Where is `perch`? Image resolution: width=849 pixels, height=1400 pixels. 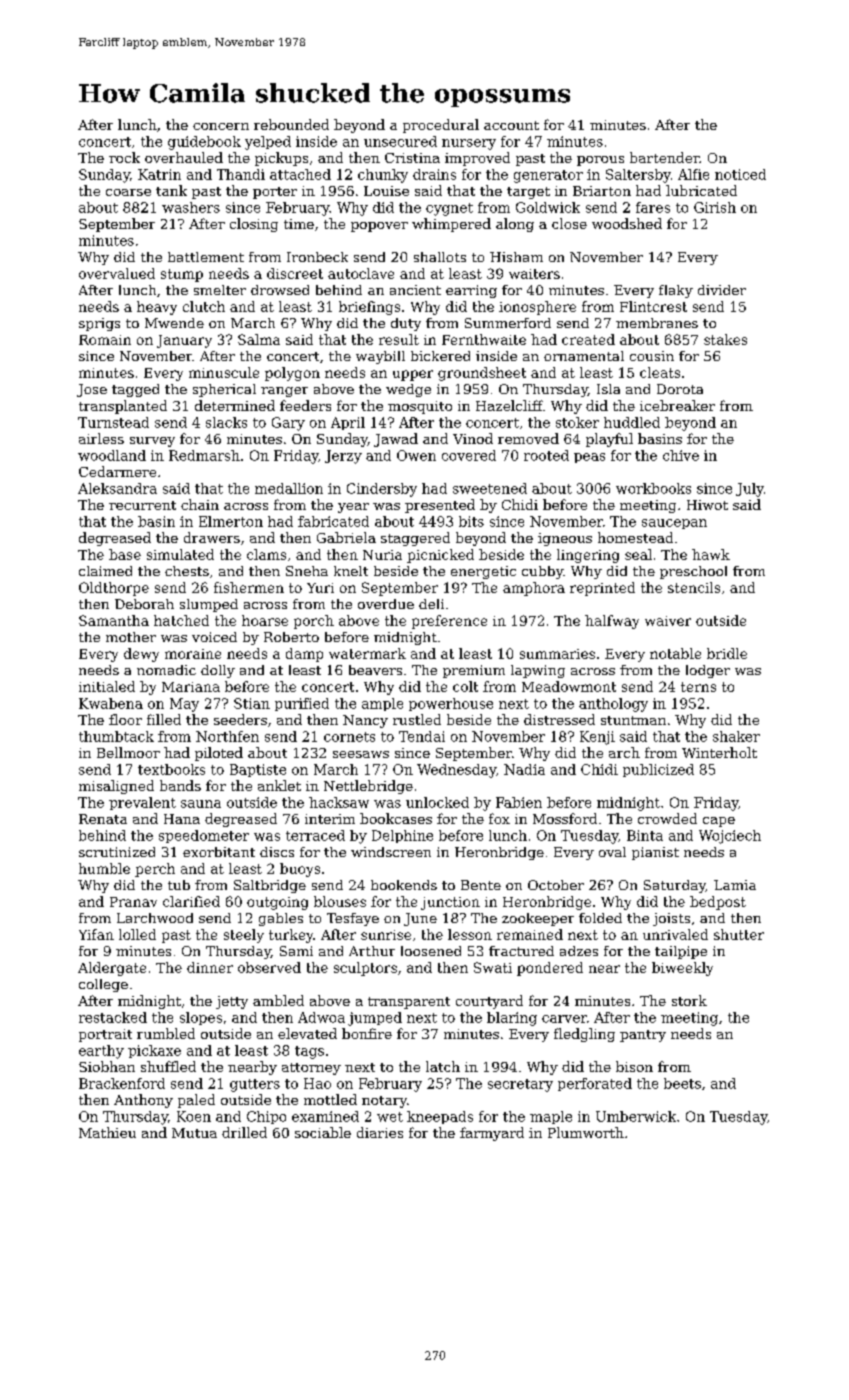 perch is located at coordinates (155, 870).
